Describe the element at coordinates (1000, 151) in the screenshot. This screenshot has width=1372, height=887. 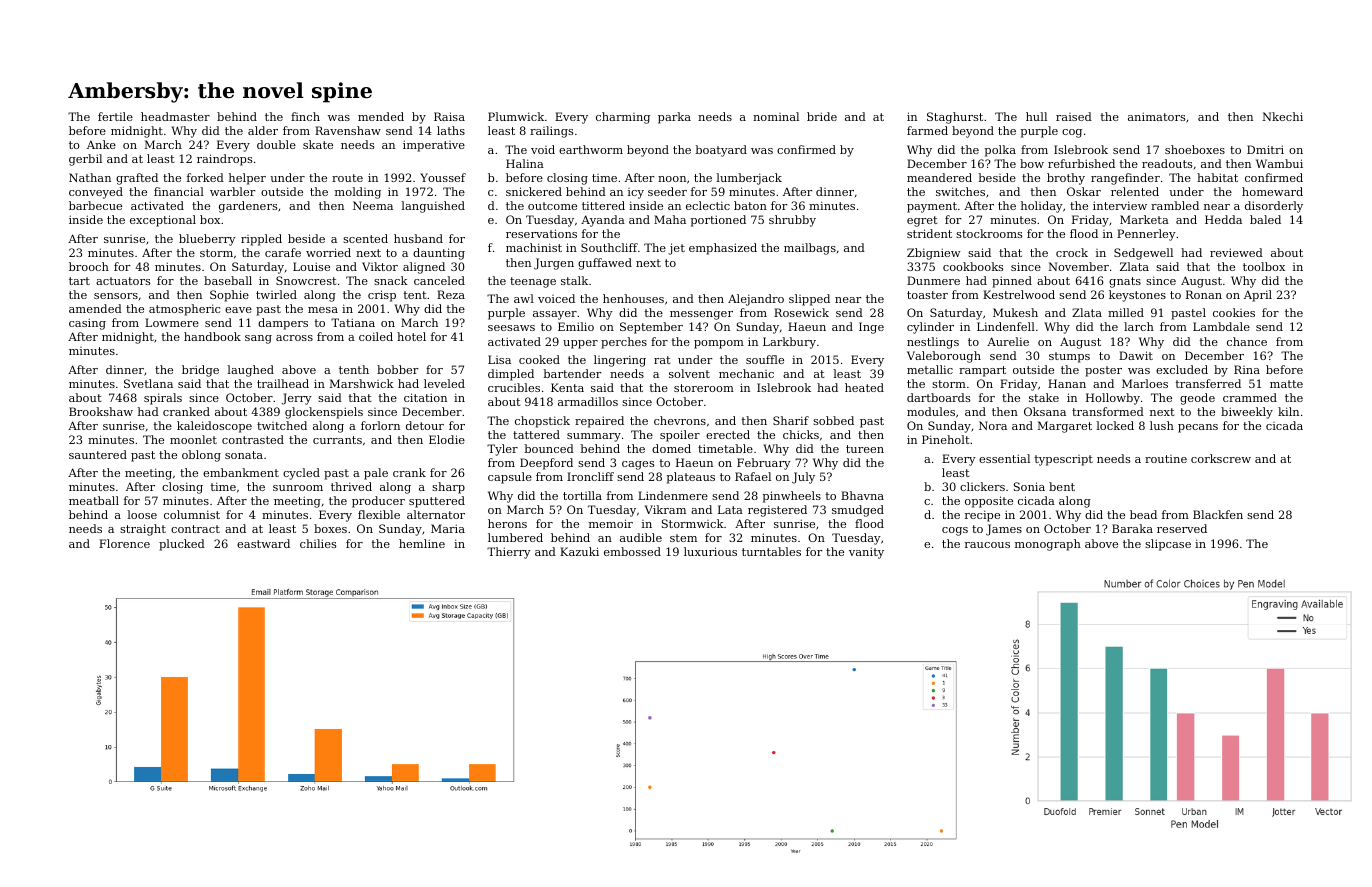
I see `polka` at that location.
